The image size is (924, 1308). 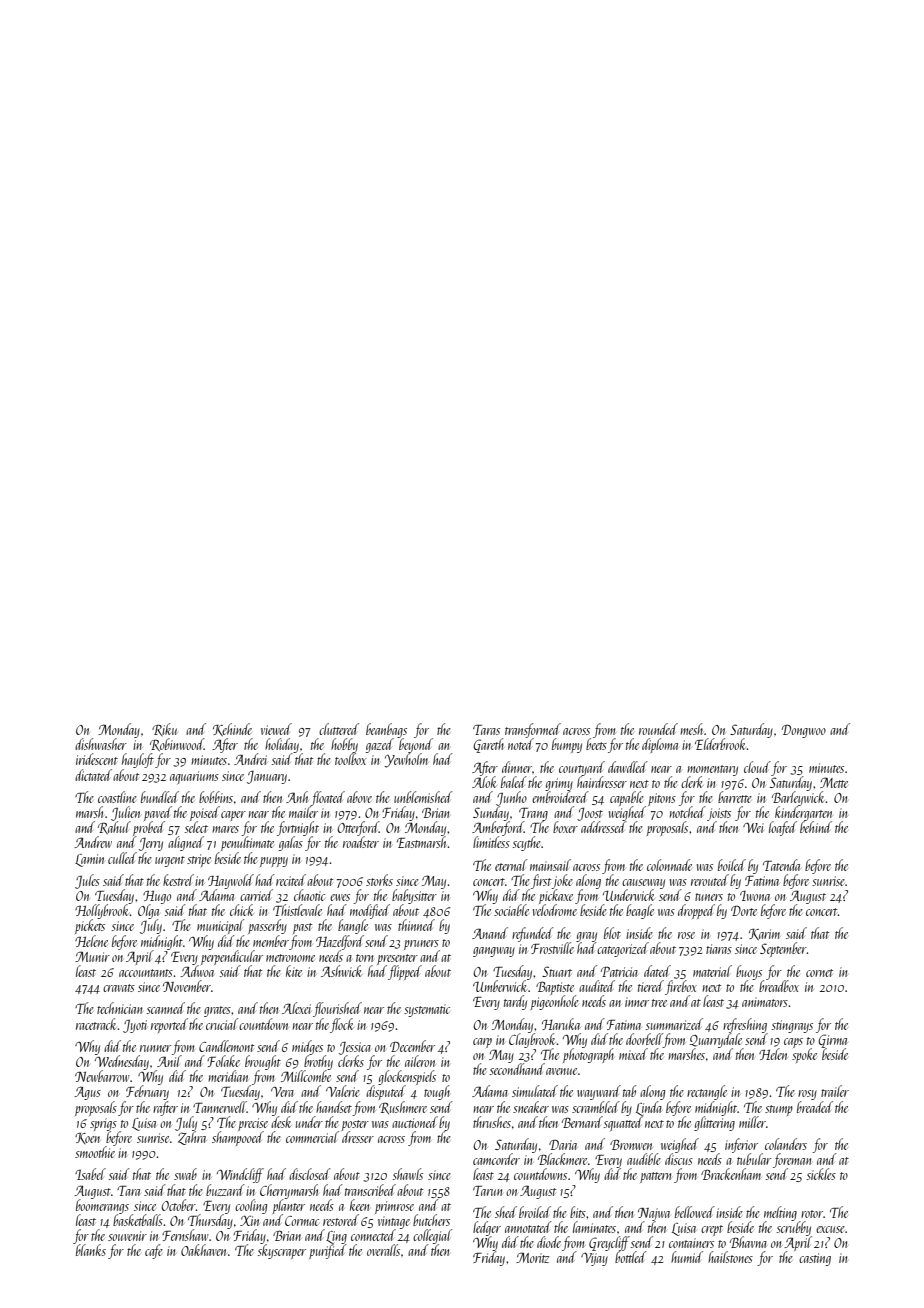 What do you see at coordinates (803, 813) in the document?
I see `kindergarten` at bounding box center [803, 813].
